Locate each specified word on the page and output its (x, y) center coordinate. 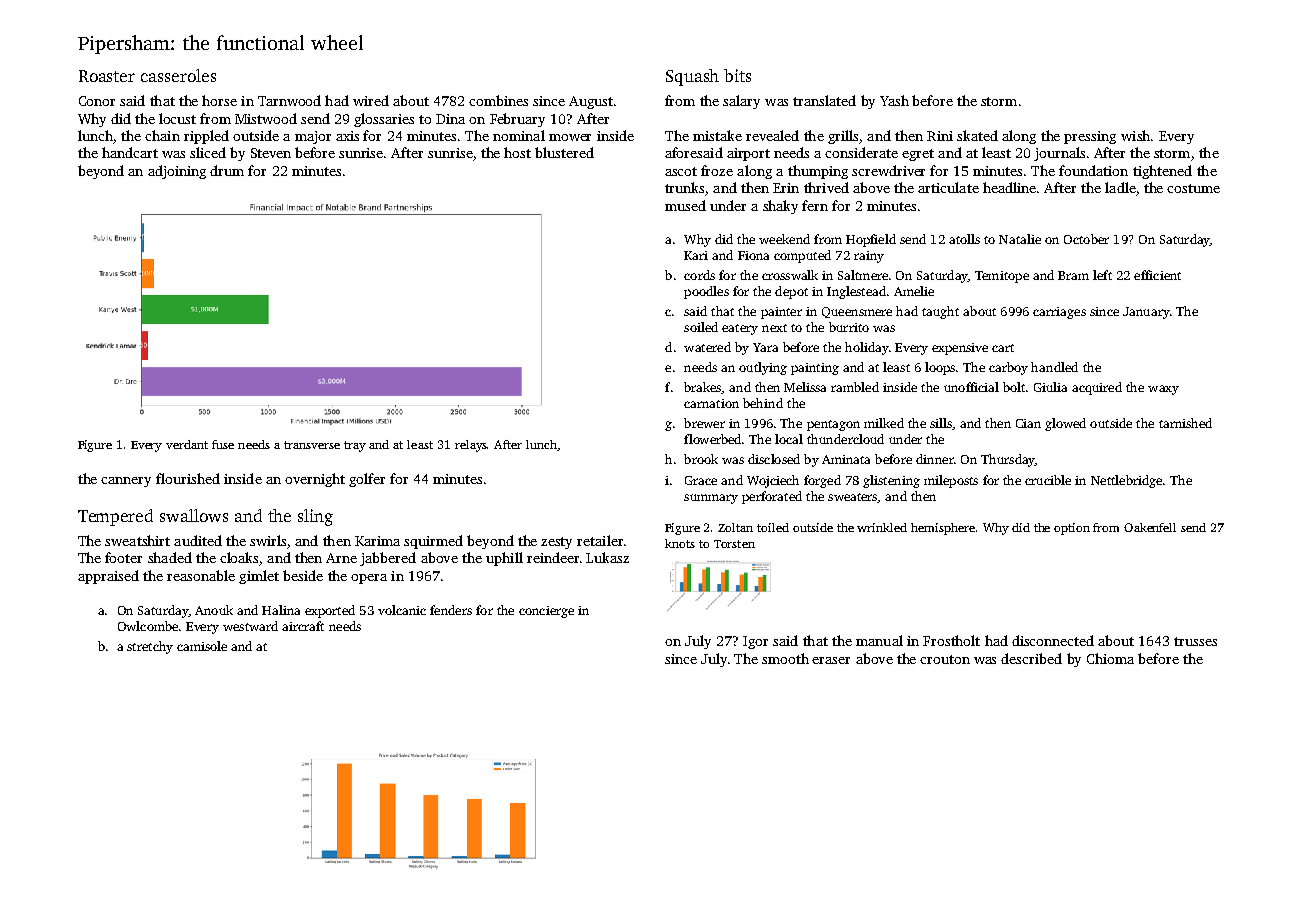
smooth (785, 658)
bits (737, 75)
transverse (312, 445)
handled (1054, 367)
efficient (1157, 275)
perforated (772, 497)
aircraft (303, 626)
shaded (170, 557)
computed (802, 256)
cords (699, 275)
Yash (894, 100)
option (1072, 529)
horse (219, 100)
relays (471, 446)
